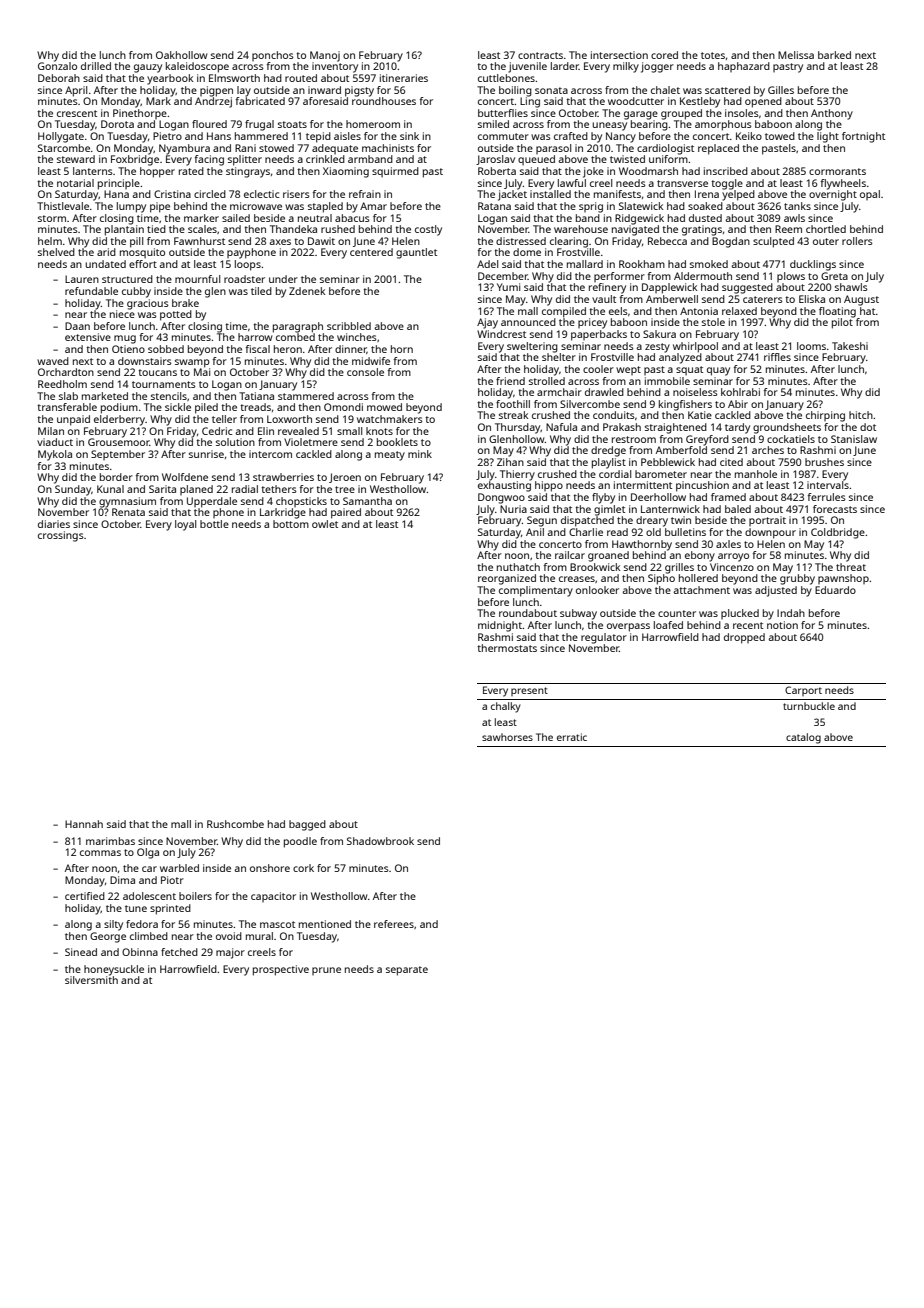  What do you see at coordinates (66, 372) in the screenshot?
I see `Orchardton` at bounding box center [66, 372].
